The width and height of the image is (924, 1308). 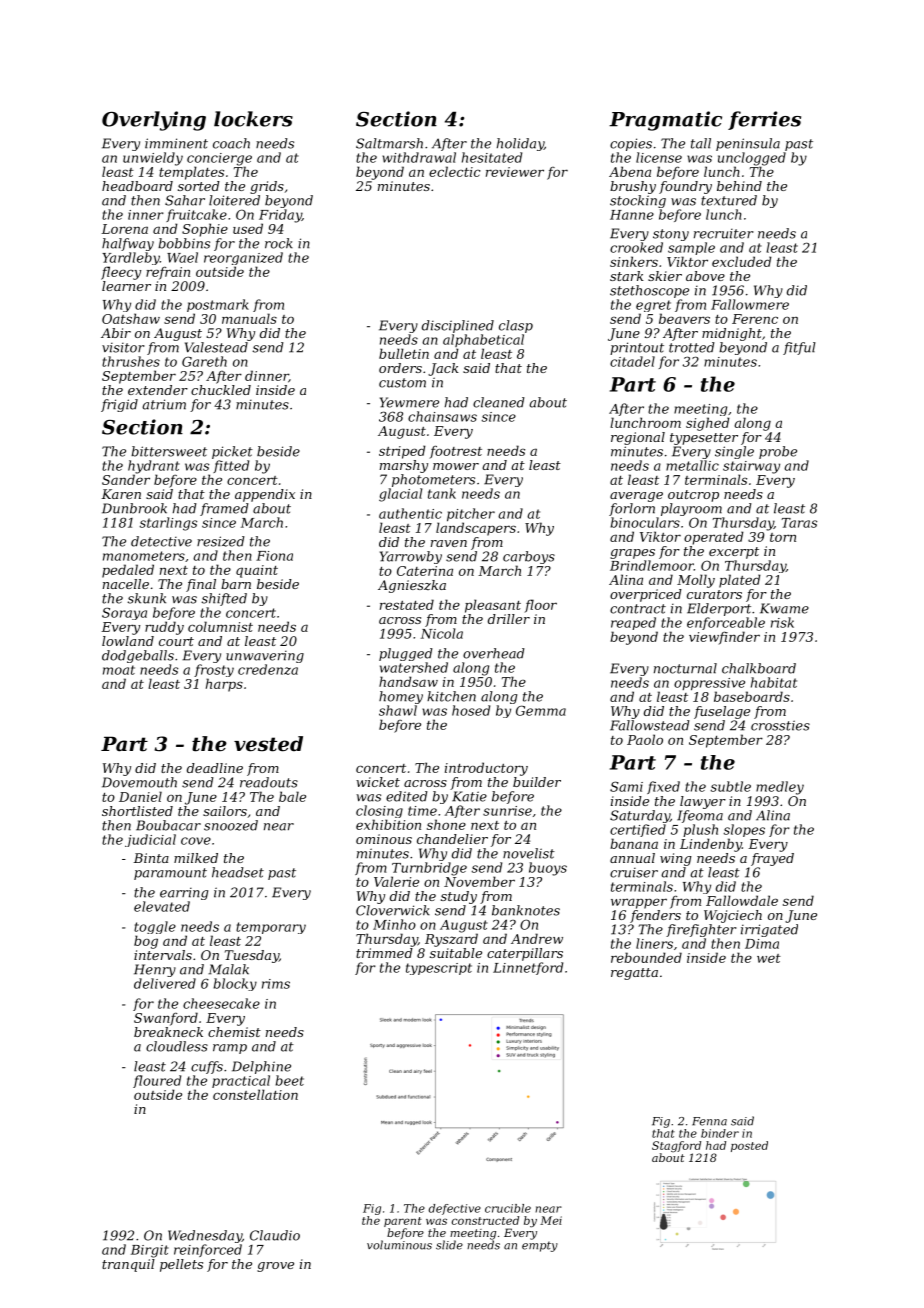 What do you see at coordinates (708, 424) in the image?
I see `sighed` at bounding box center [708, 424].
